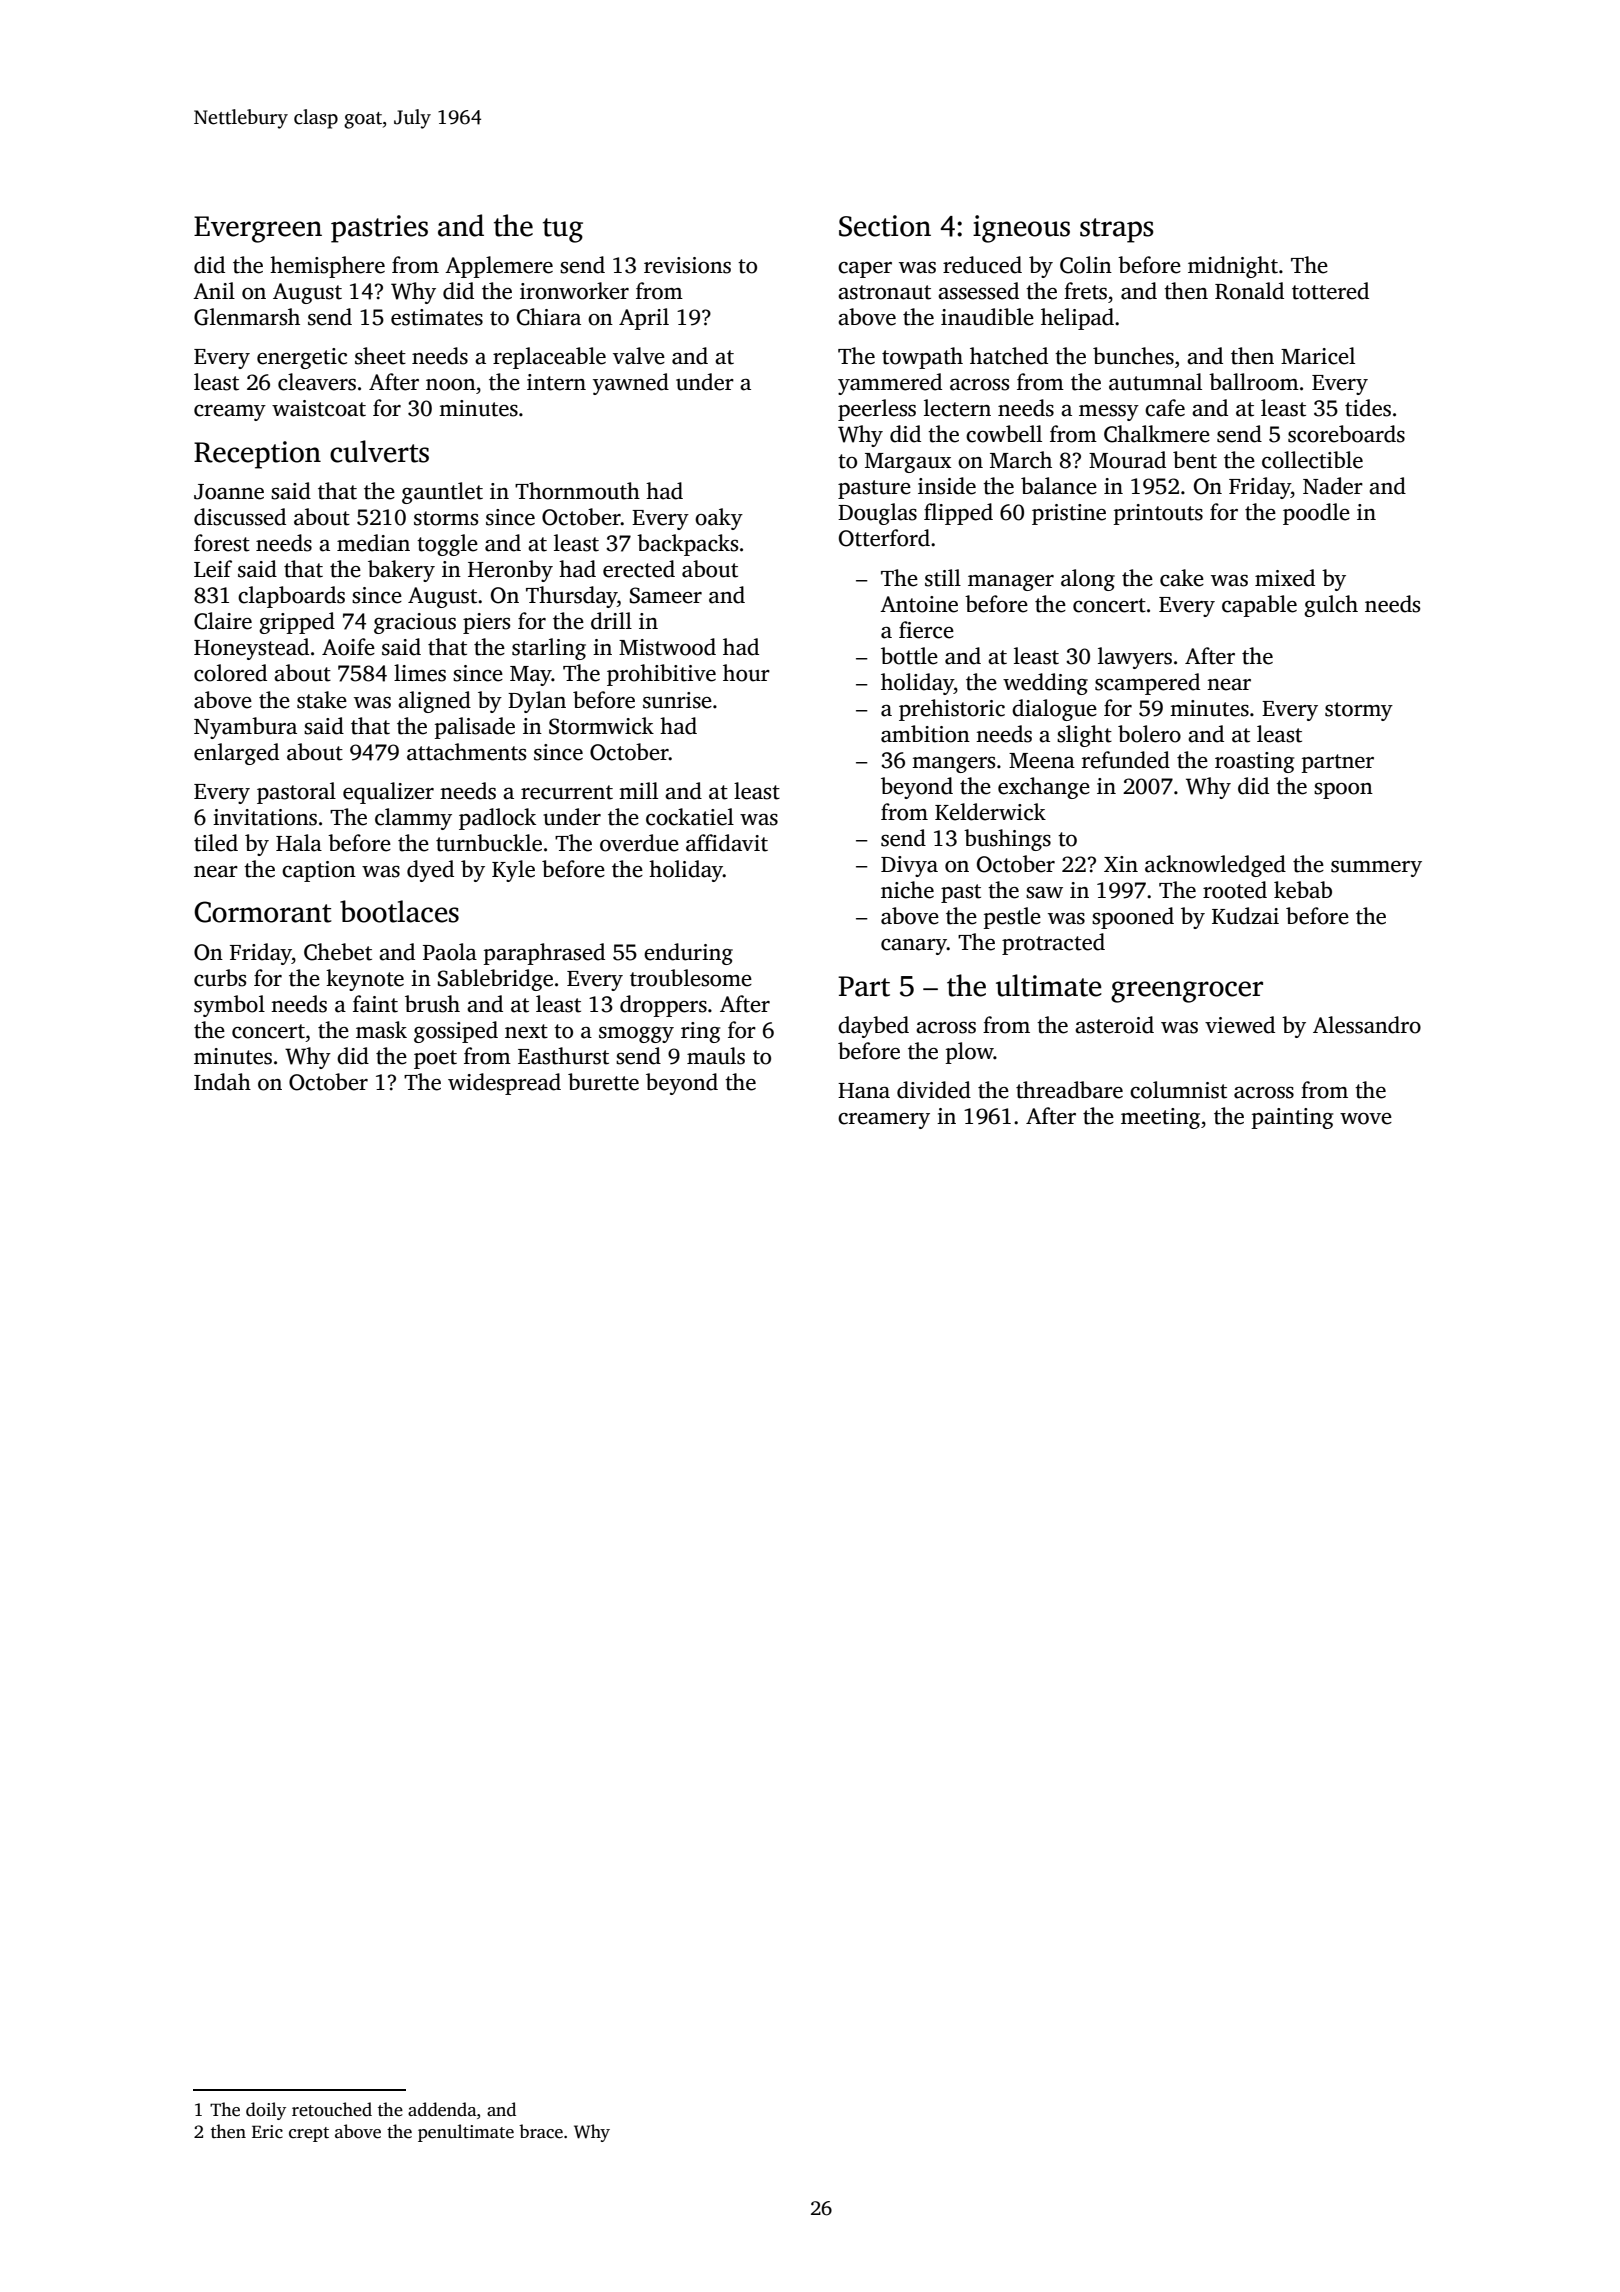 The width and height of the document is (1620, 2292). I want to click on bottle, so click(909, 656).
